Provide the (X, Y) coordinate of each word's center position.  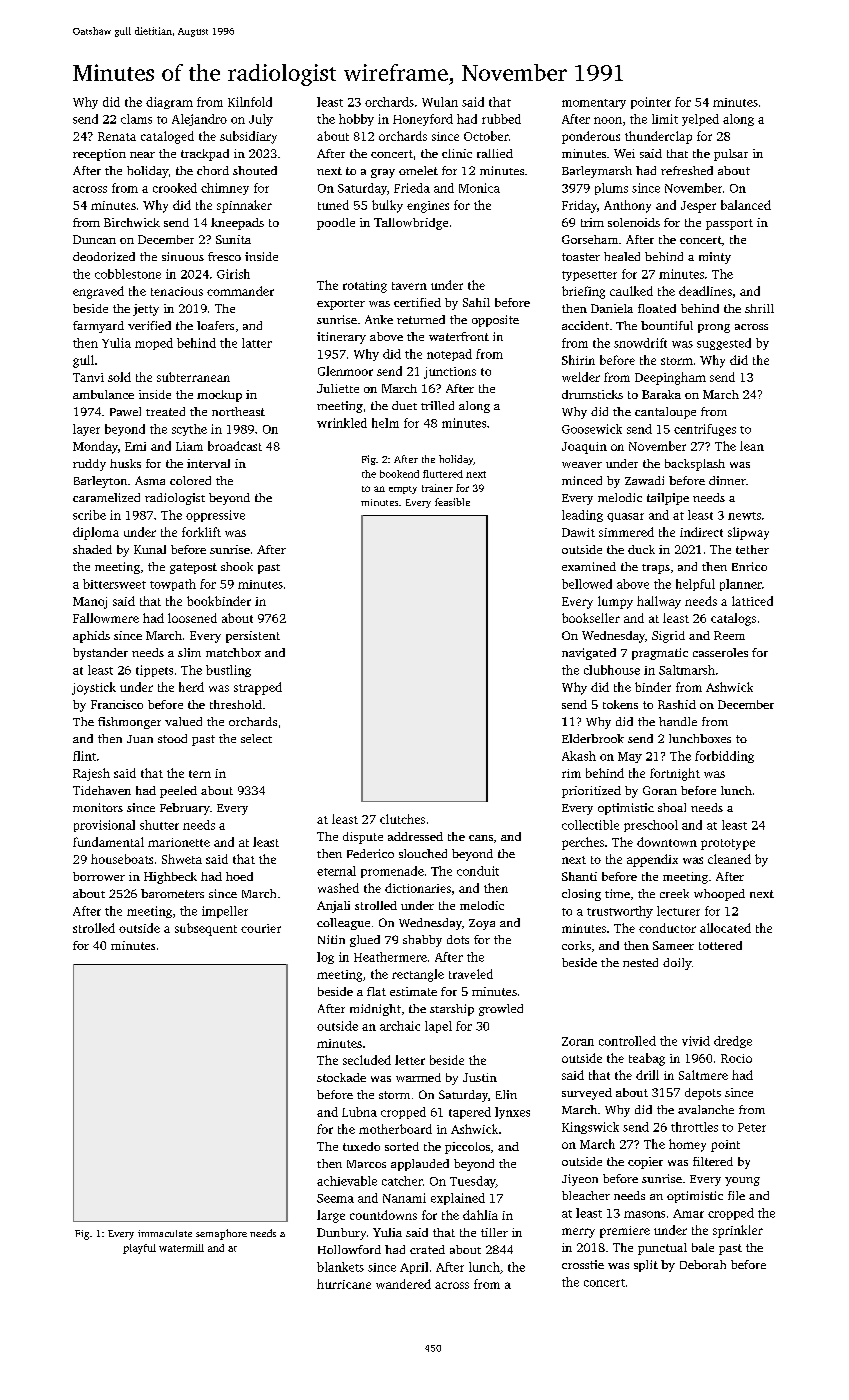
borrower (99, 876)
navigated (589, 654)
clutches (402, 819)
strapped (258, 688)
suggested (724, 344)
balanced (746, 205)
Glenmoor (345, 371)
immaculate (165, 1233)
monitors (98, 807)
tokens (620, 704)
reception (99, 155)
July (261, 120)
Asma (150, 480)
